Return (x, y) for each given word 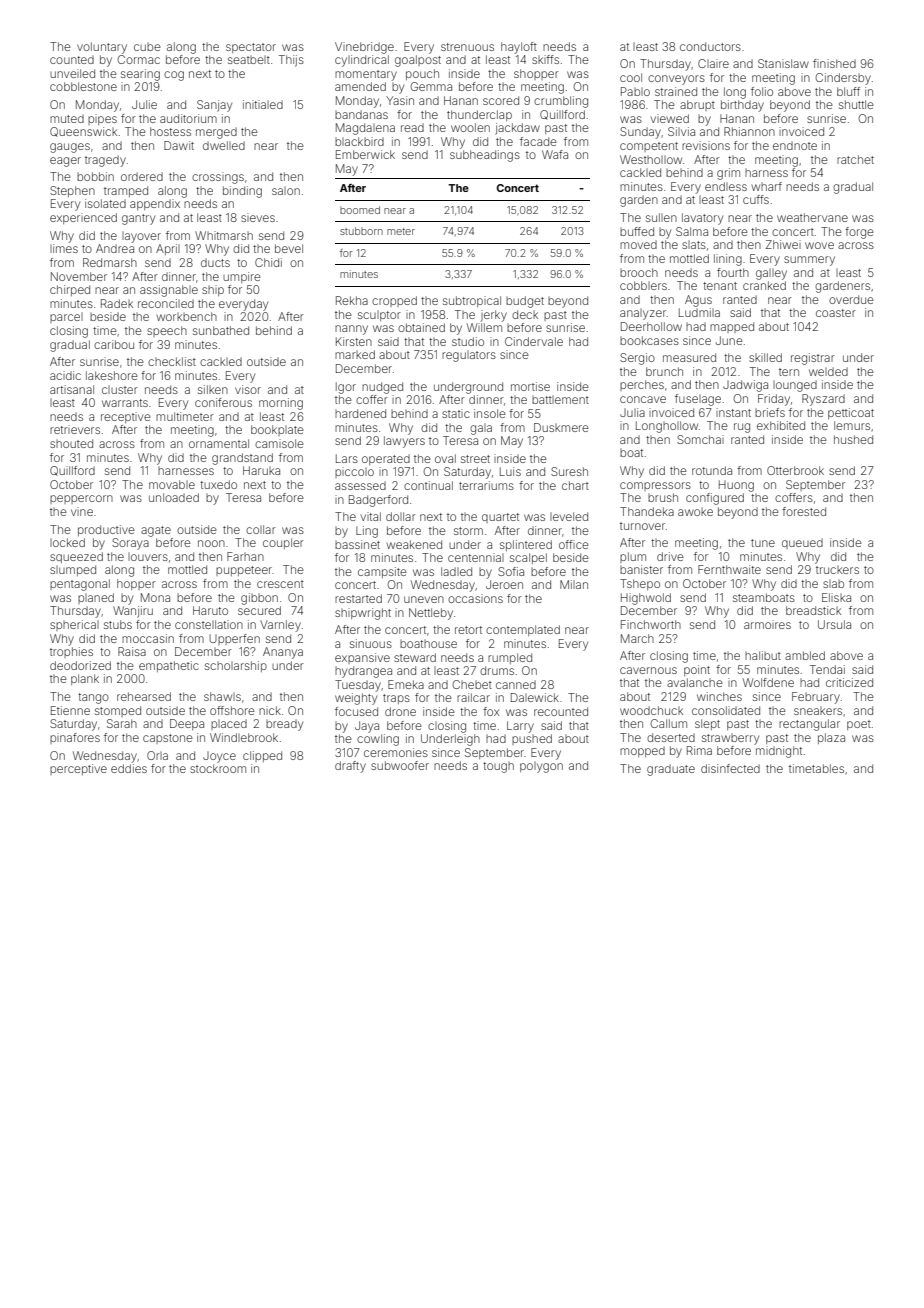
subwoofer (400, 765)
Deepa (187, 724)
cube (147, 47)
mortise (530, 386)
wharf (766, 186)
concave (643, 399)
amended (360, 86)
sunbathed (221, 330)
